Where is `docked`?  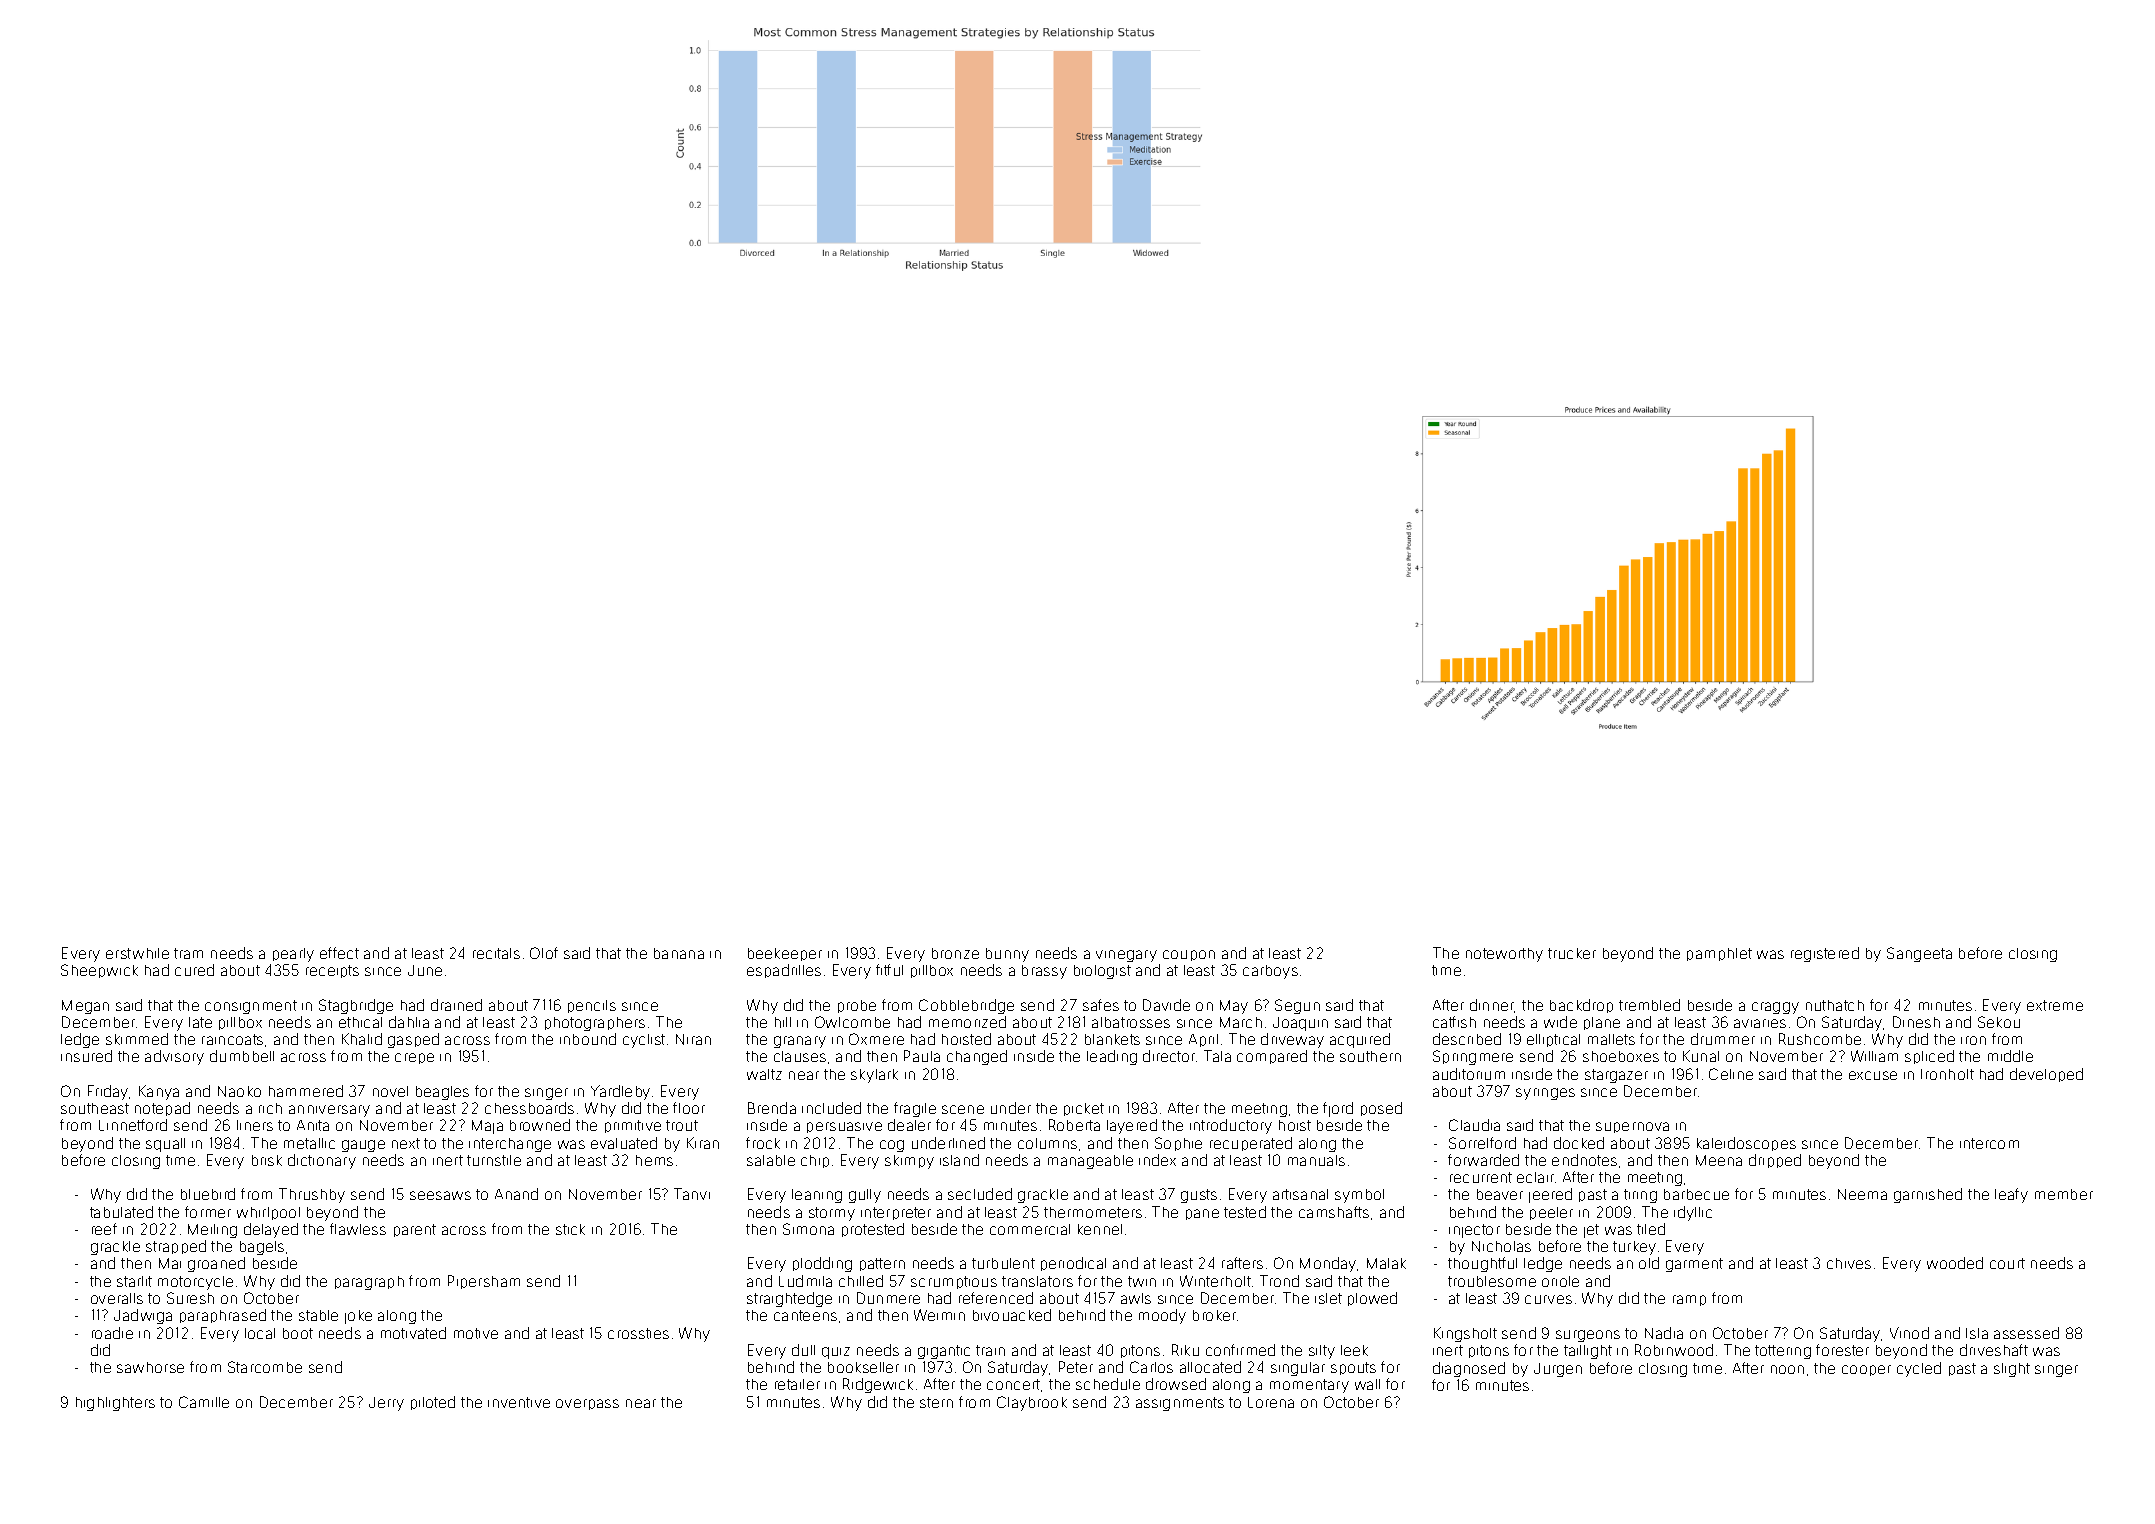
docked is located at coordinates (1579, 1143).
